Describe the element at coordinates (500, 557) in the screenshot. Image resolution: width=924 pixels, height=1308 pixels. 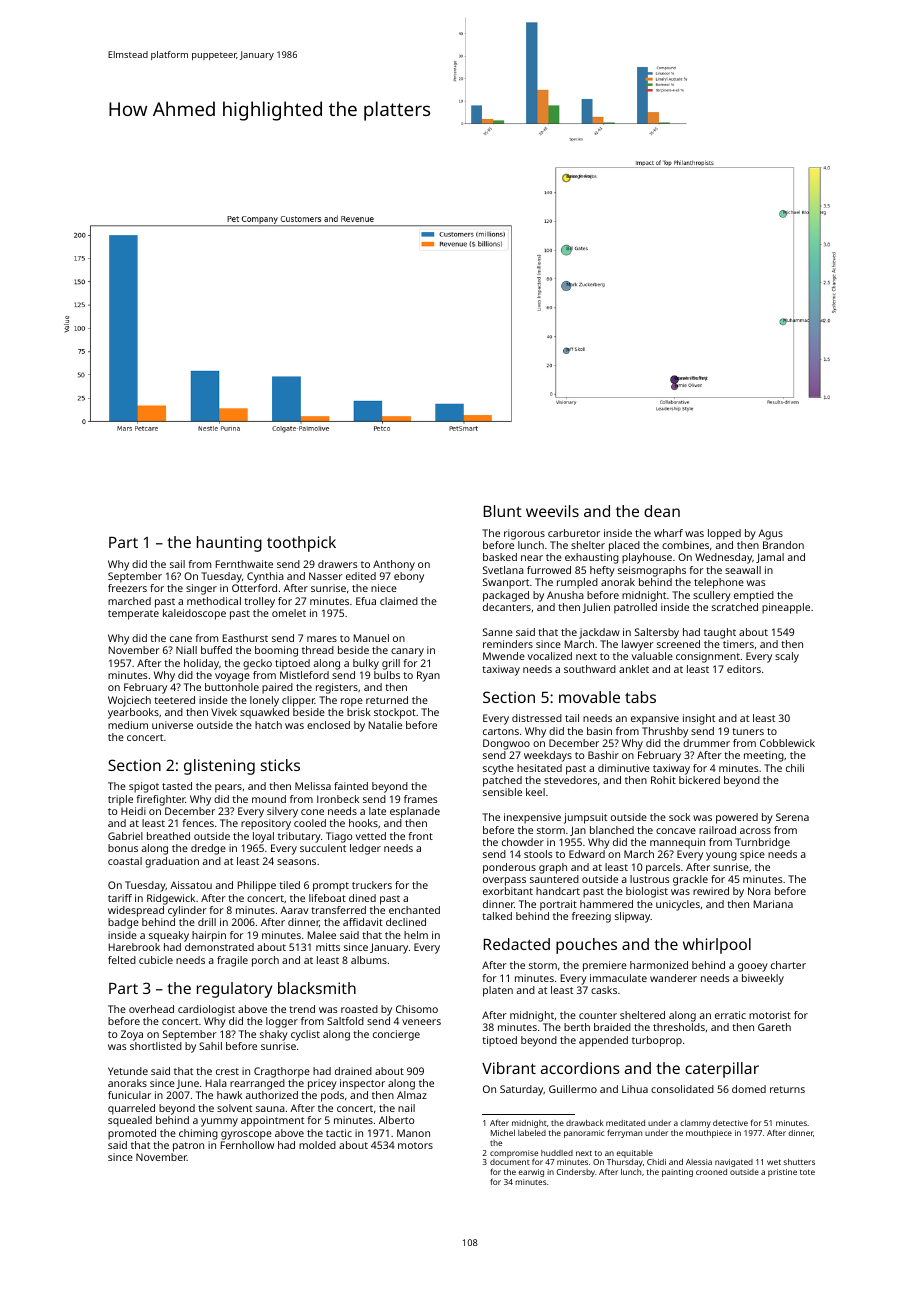
I see `basked` at that location.
